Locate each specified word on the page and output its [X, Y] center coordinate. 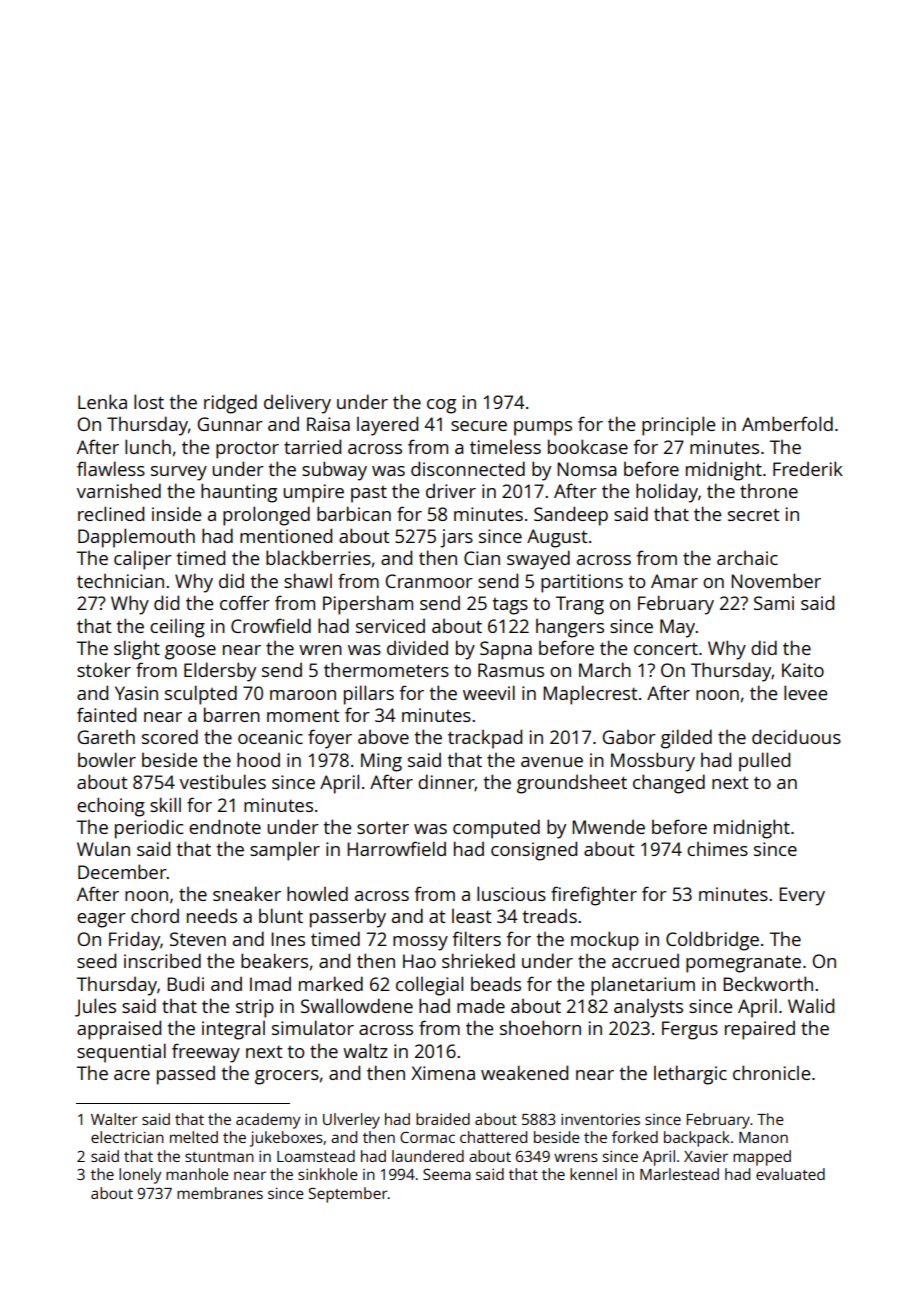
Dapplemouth [136, 538]
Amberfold [787, 423]
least [472, 916]
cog [441, 406]
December [122, 871]
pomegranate [743, 964]
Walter [114, 1119]
